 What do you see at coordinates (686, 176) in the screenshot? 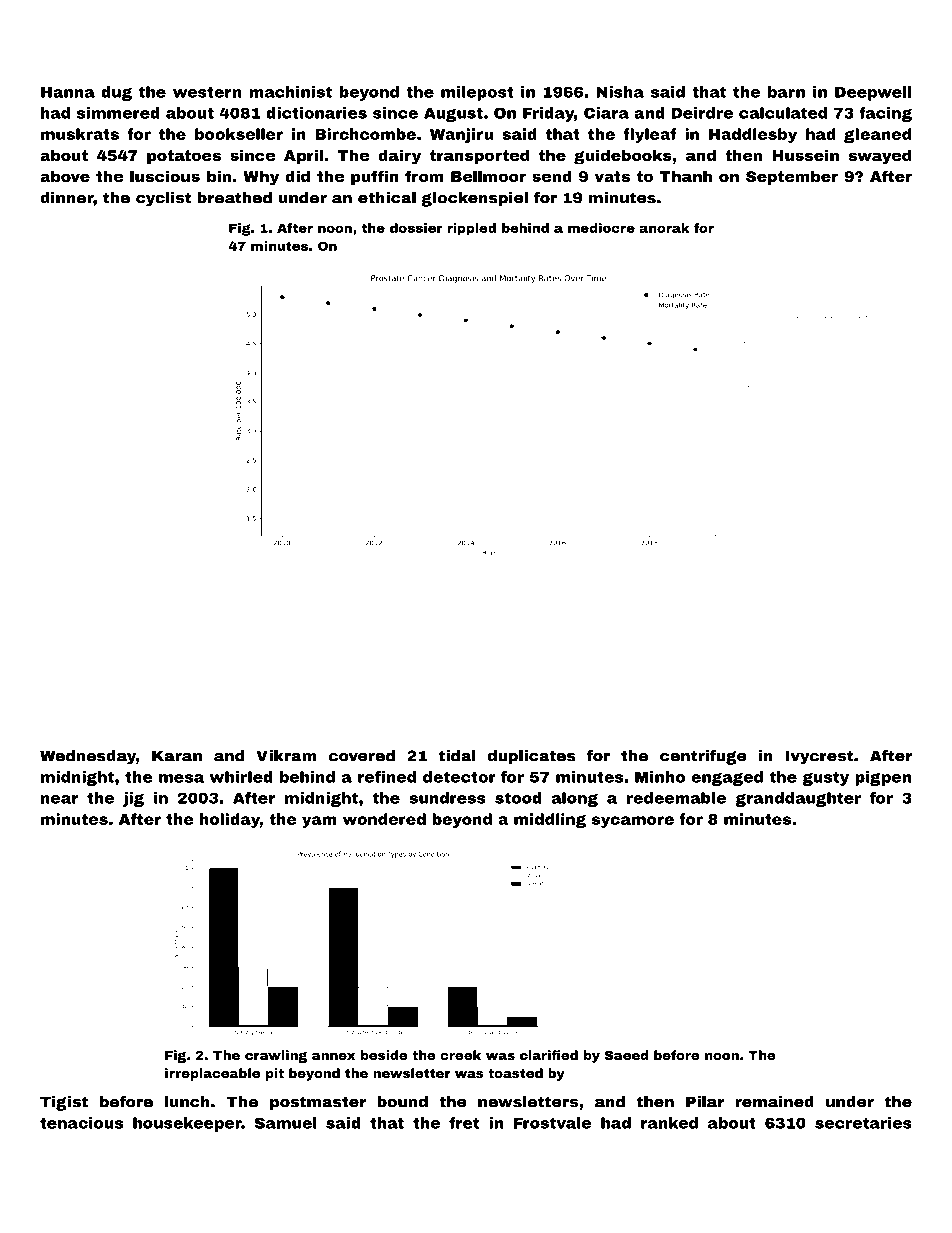
I see `Thanh` at bounding box center [686, 176].
